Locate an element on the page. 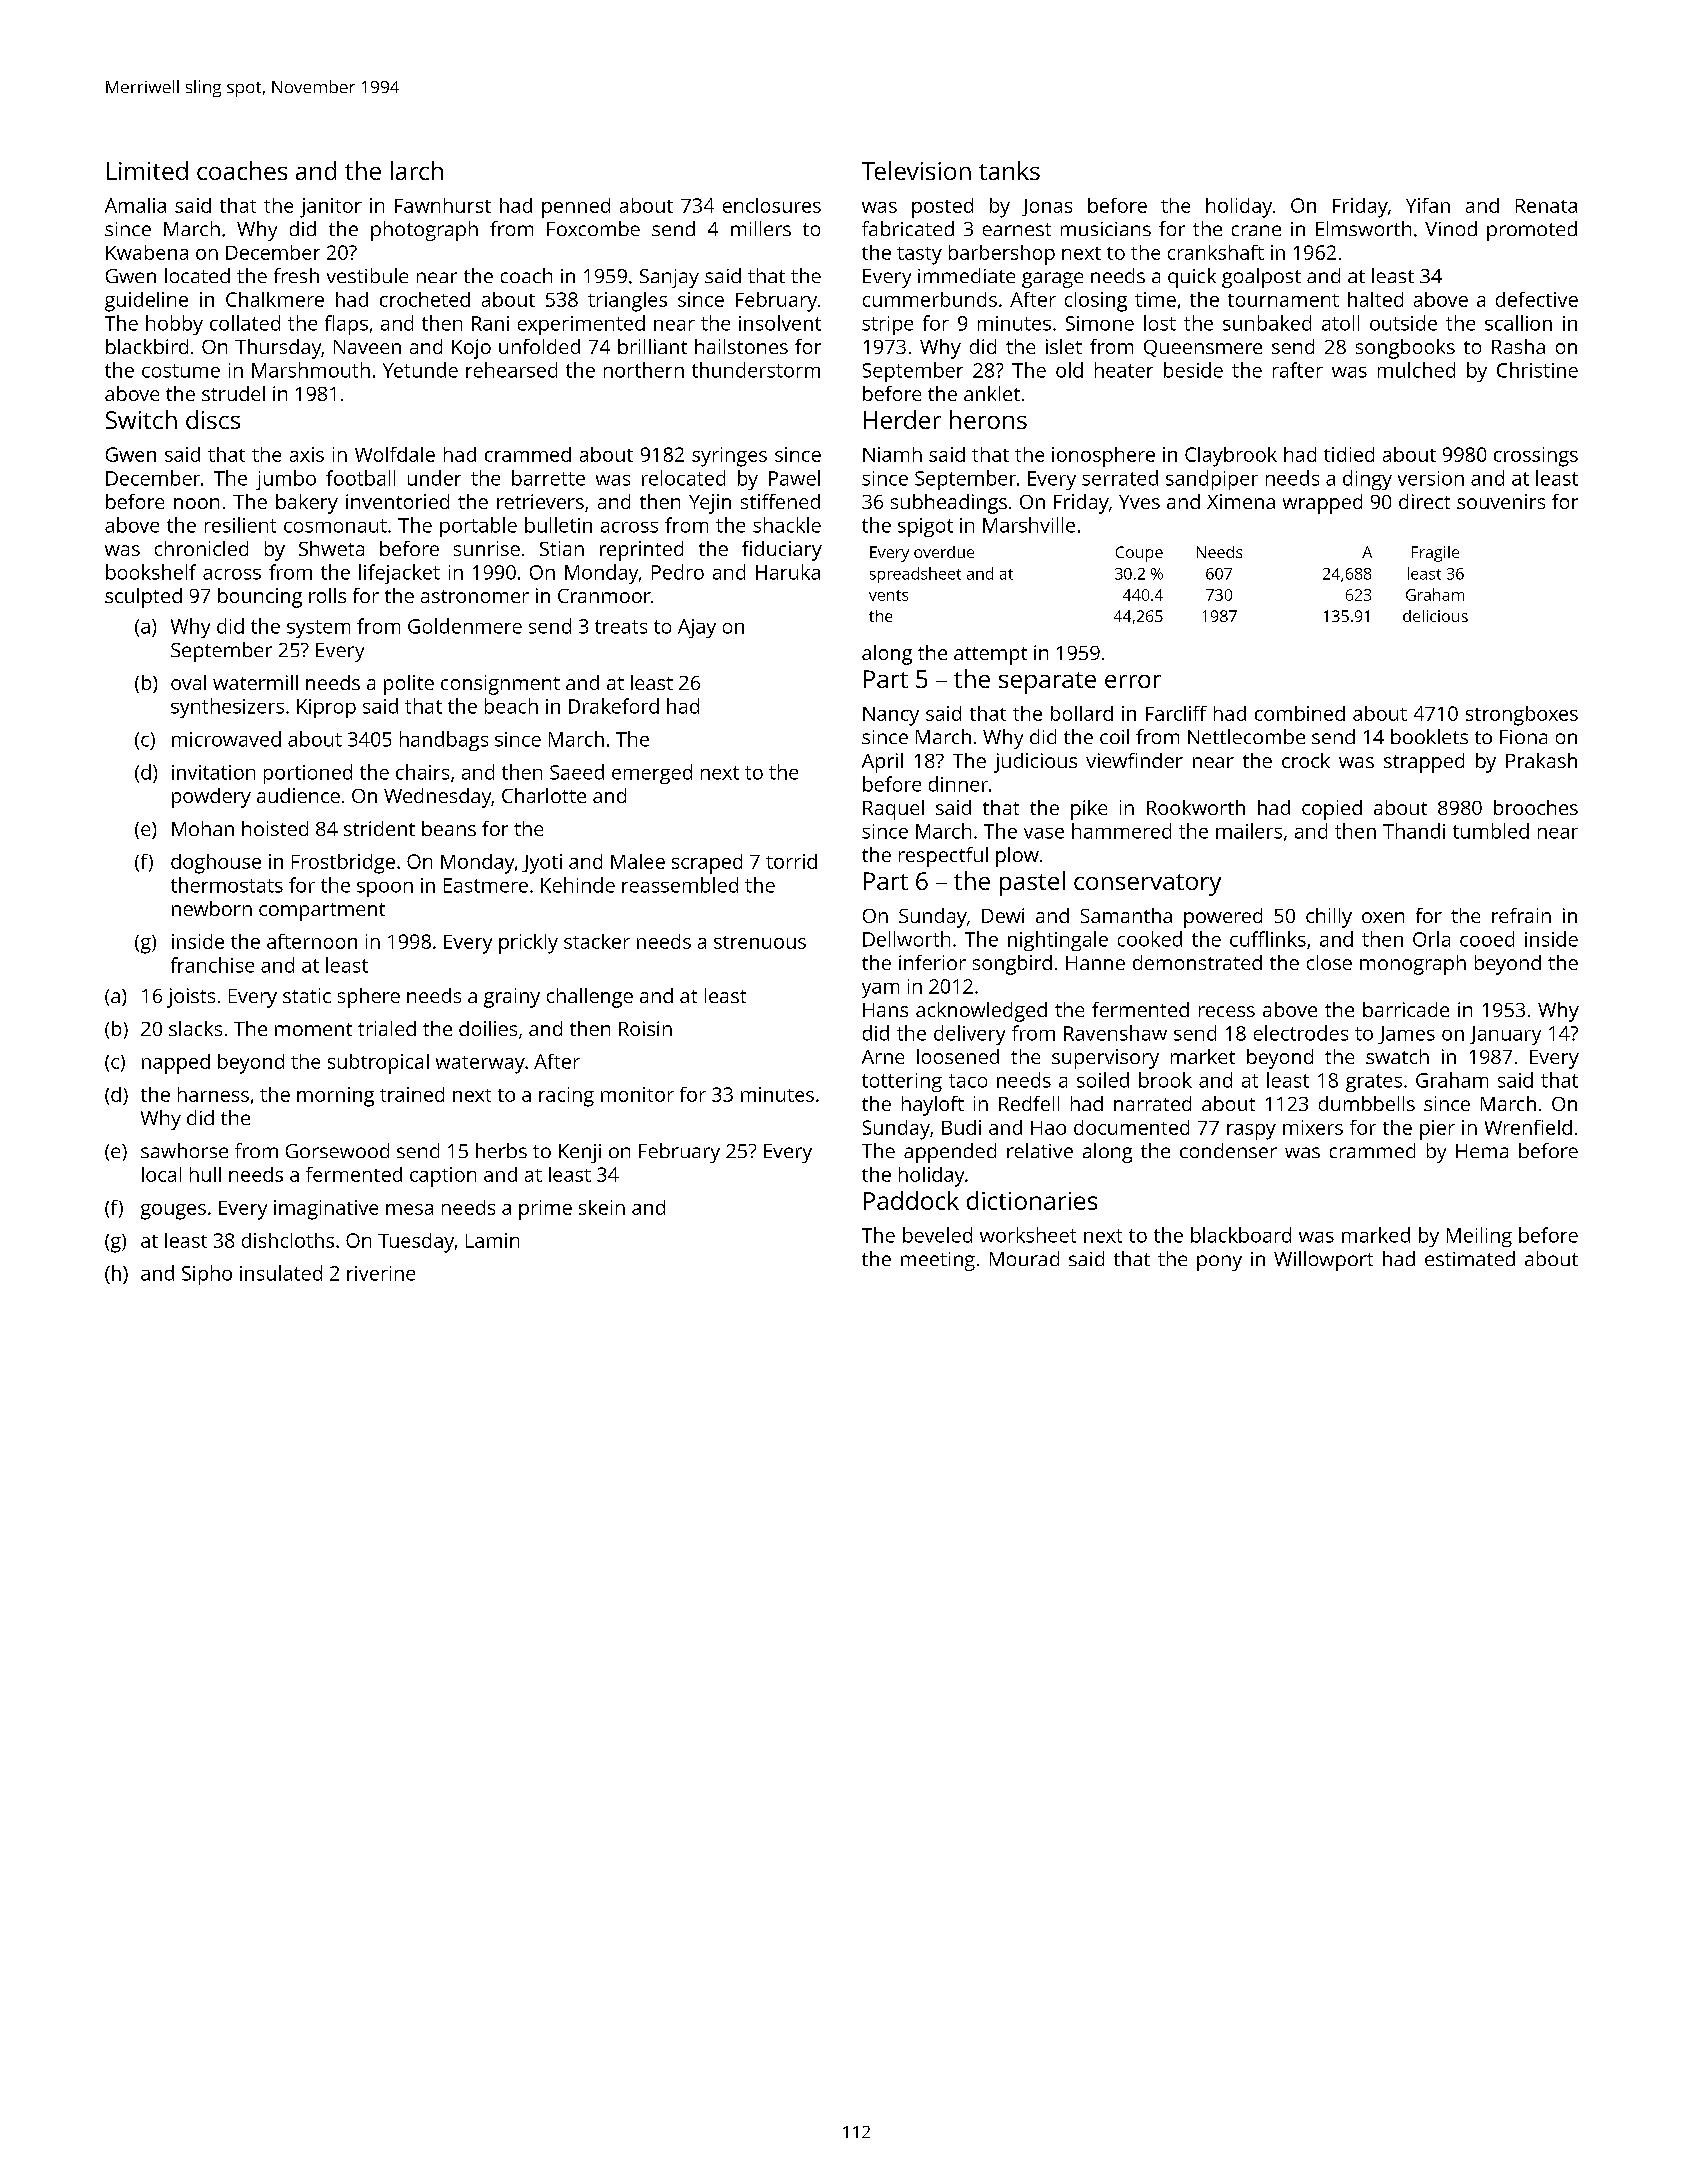 This document has width=1683, height=2178. narrated is located at coordinates (1152, 1103).
